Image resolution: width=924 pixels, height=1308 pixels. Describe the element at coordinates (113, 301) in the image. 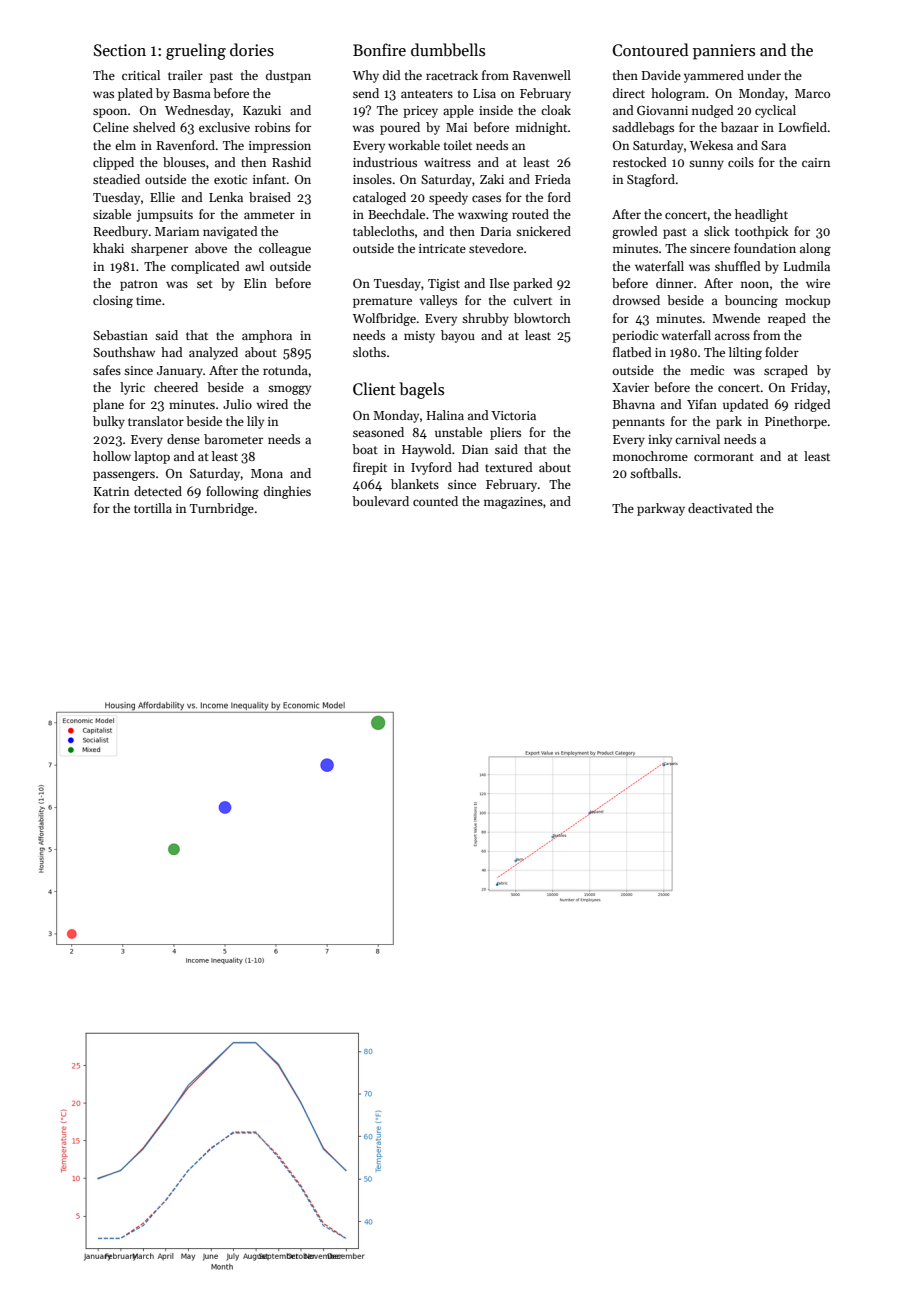

I see `closing` at that location.
